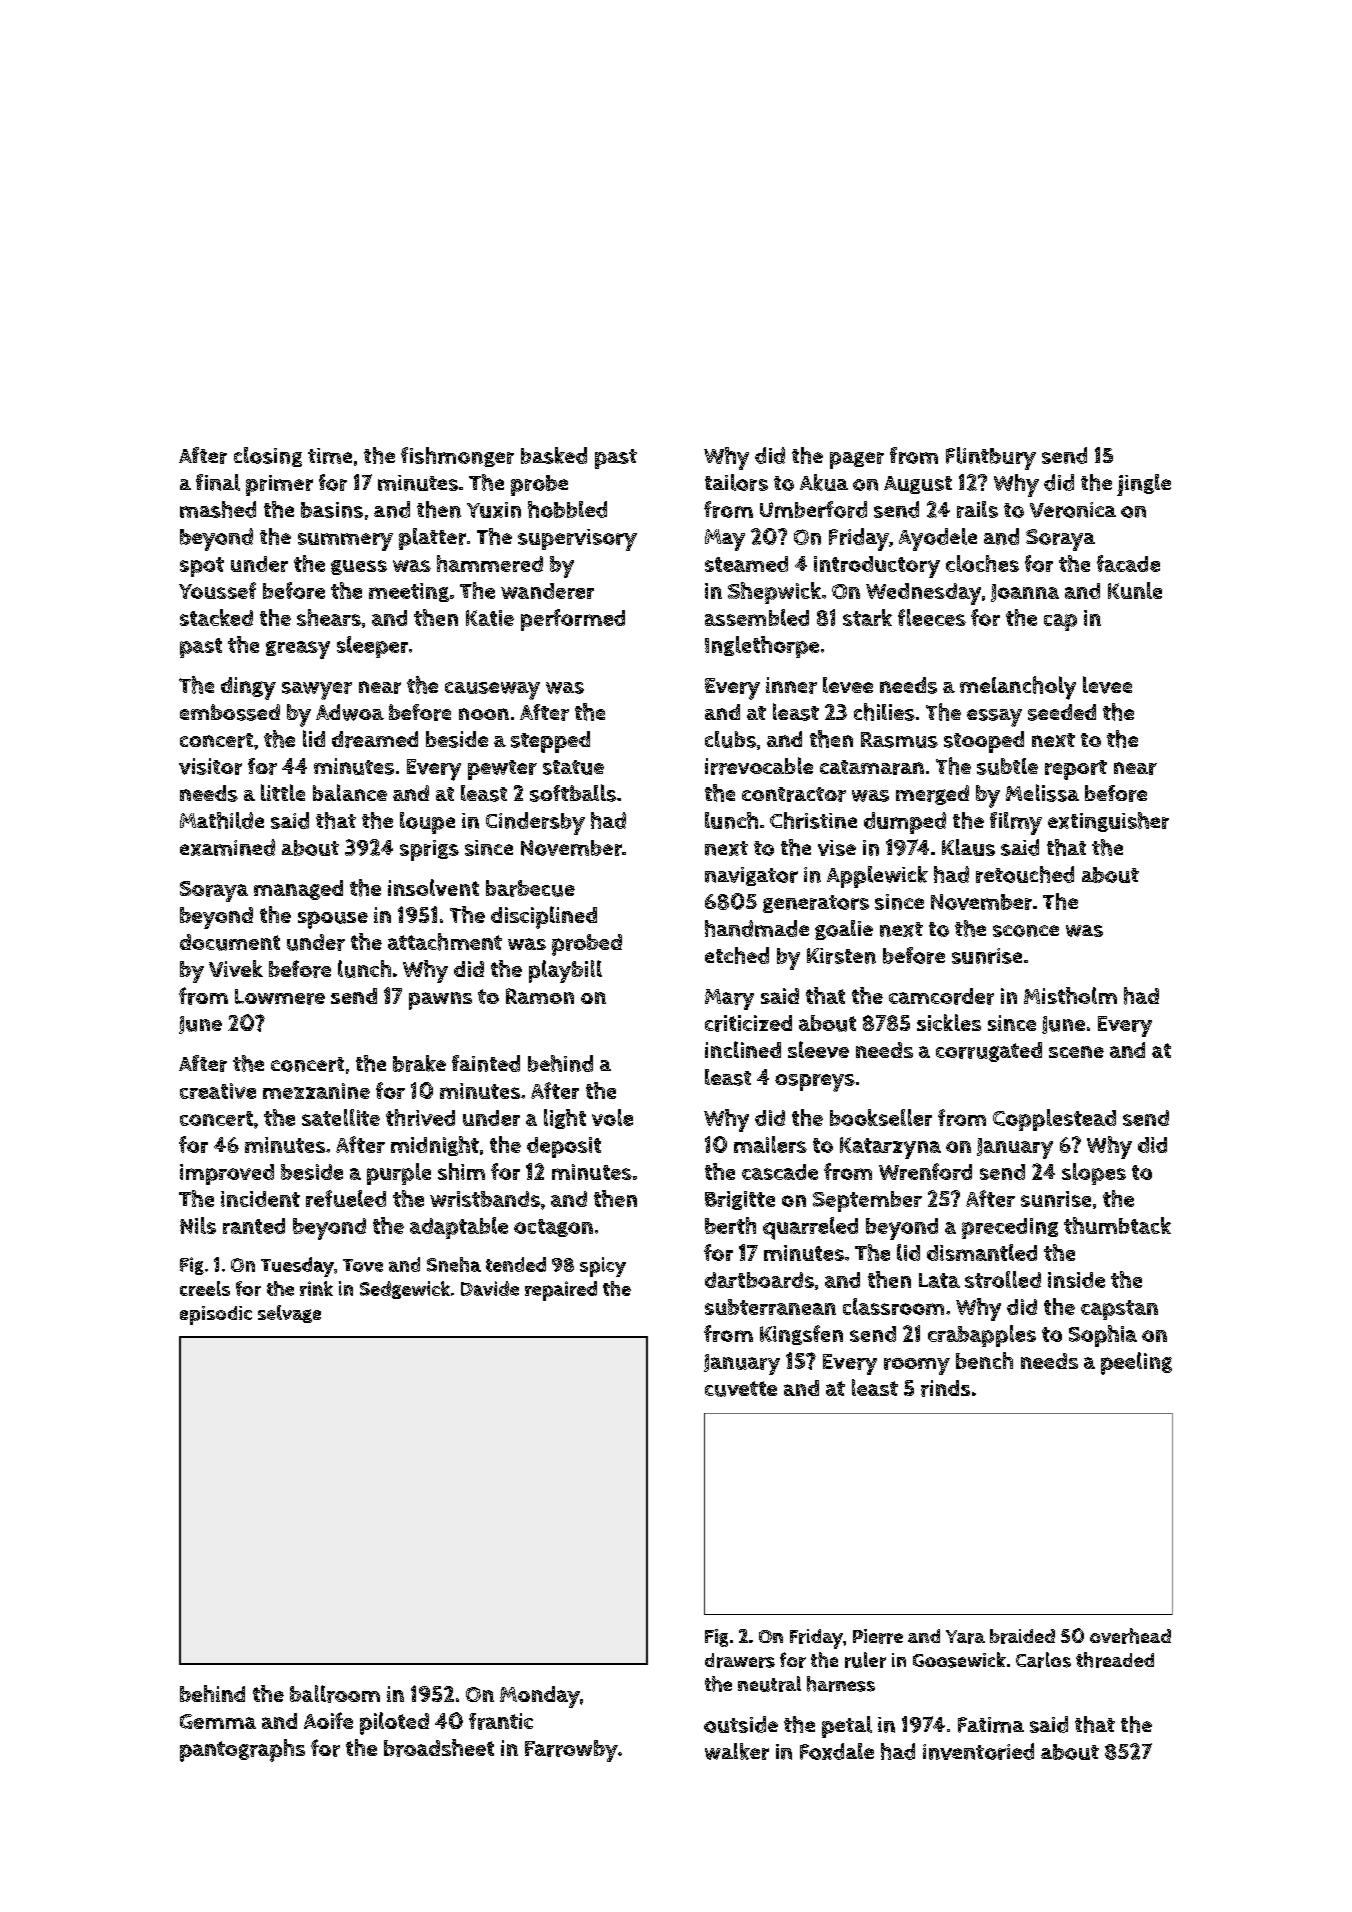 Image resolution: width=1352 pixels, height=1912 pixels. What do you see at coordinates (1144, 485) in the image?
I see `jingle` at bounding box center [1144, 485].
